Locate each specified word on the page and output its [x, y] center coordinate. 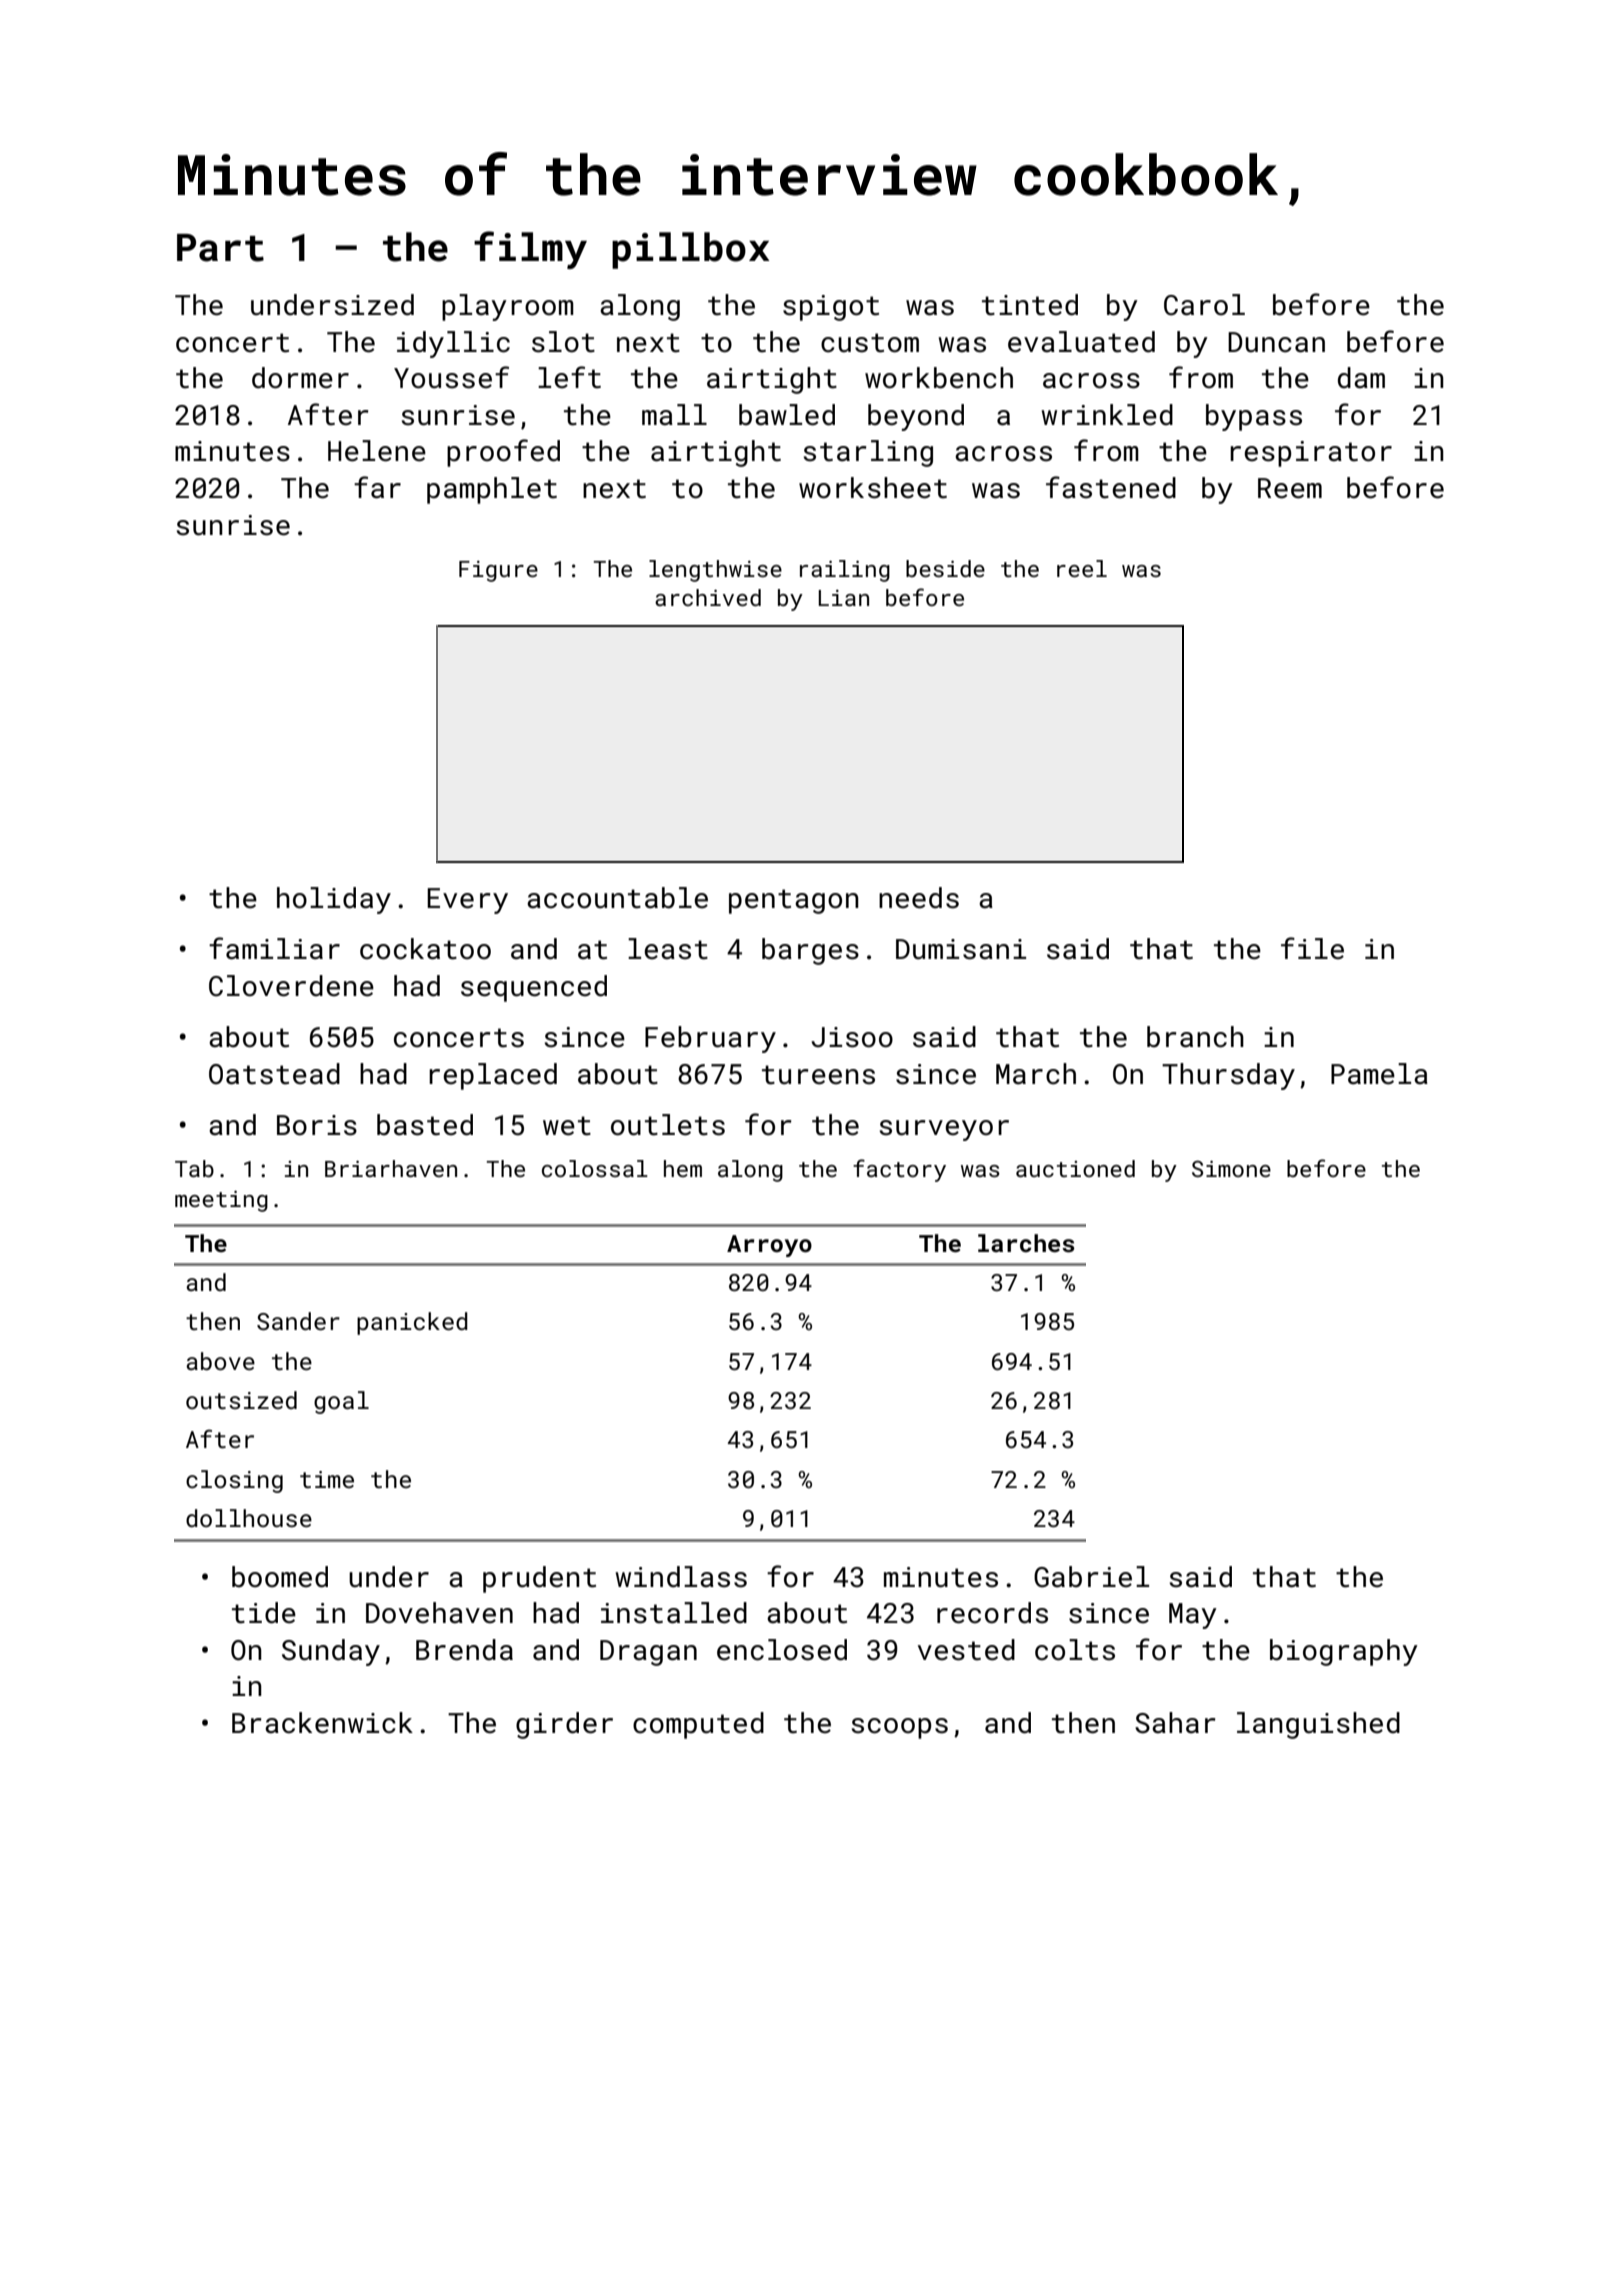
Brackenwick [322, 1723]
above [220, 1361]
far [377, 487]
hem [683, 1168]
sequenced [534, 988]
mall [674, 415]
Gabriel [1091, 1577]
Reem [1290, 488]
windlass [681, 1577]
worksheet [873, 488]
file [1312, 948]
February [710, 1039]
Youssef [451, 377]
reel [1082, 568]
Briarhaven [391, 1168]
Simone [1231, 1168]
